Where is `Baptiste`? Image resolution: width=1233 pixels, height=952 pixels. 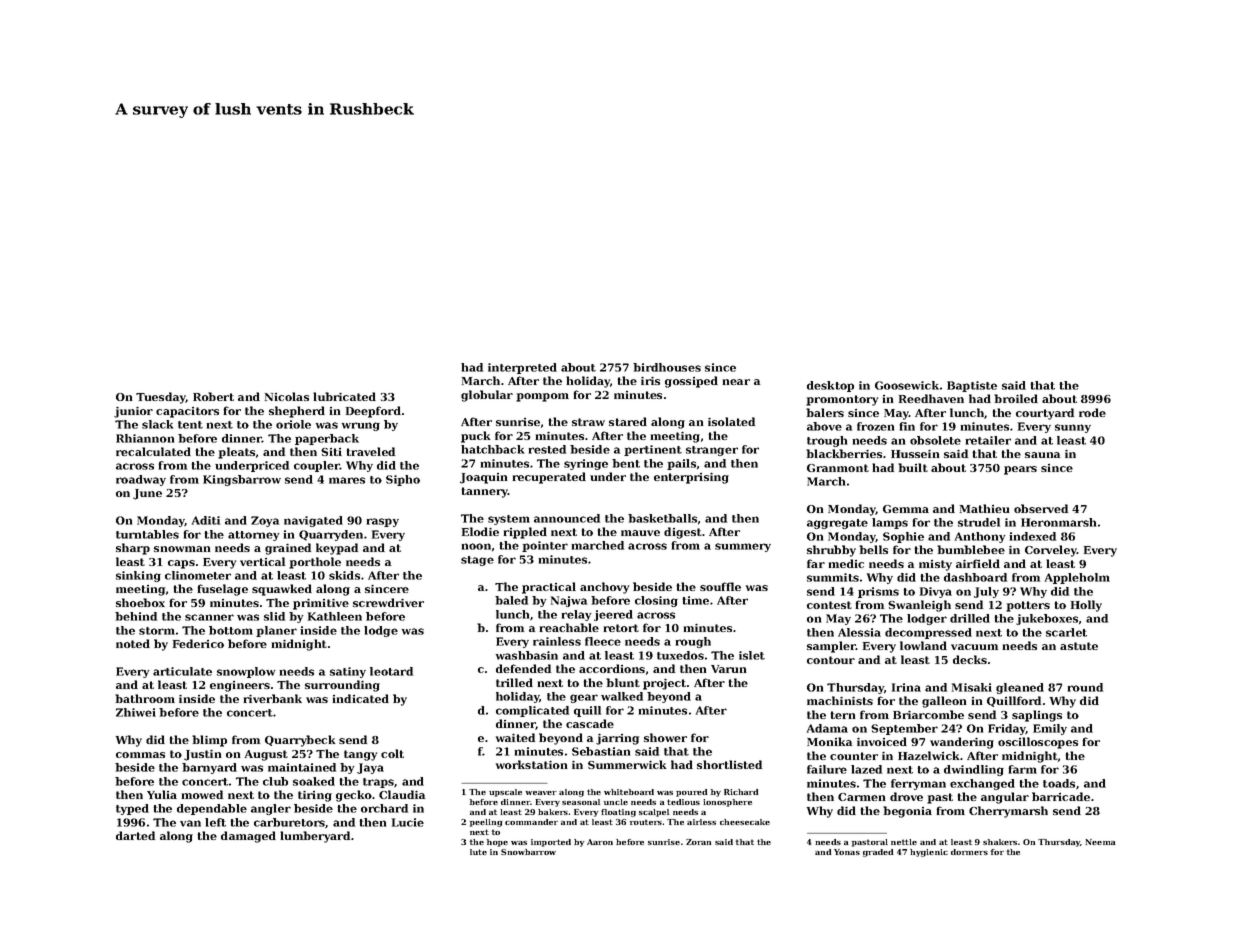 Baptiste is located at coordinates (972, 386).
